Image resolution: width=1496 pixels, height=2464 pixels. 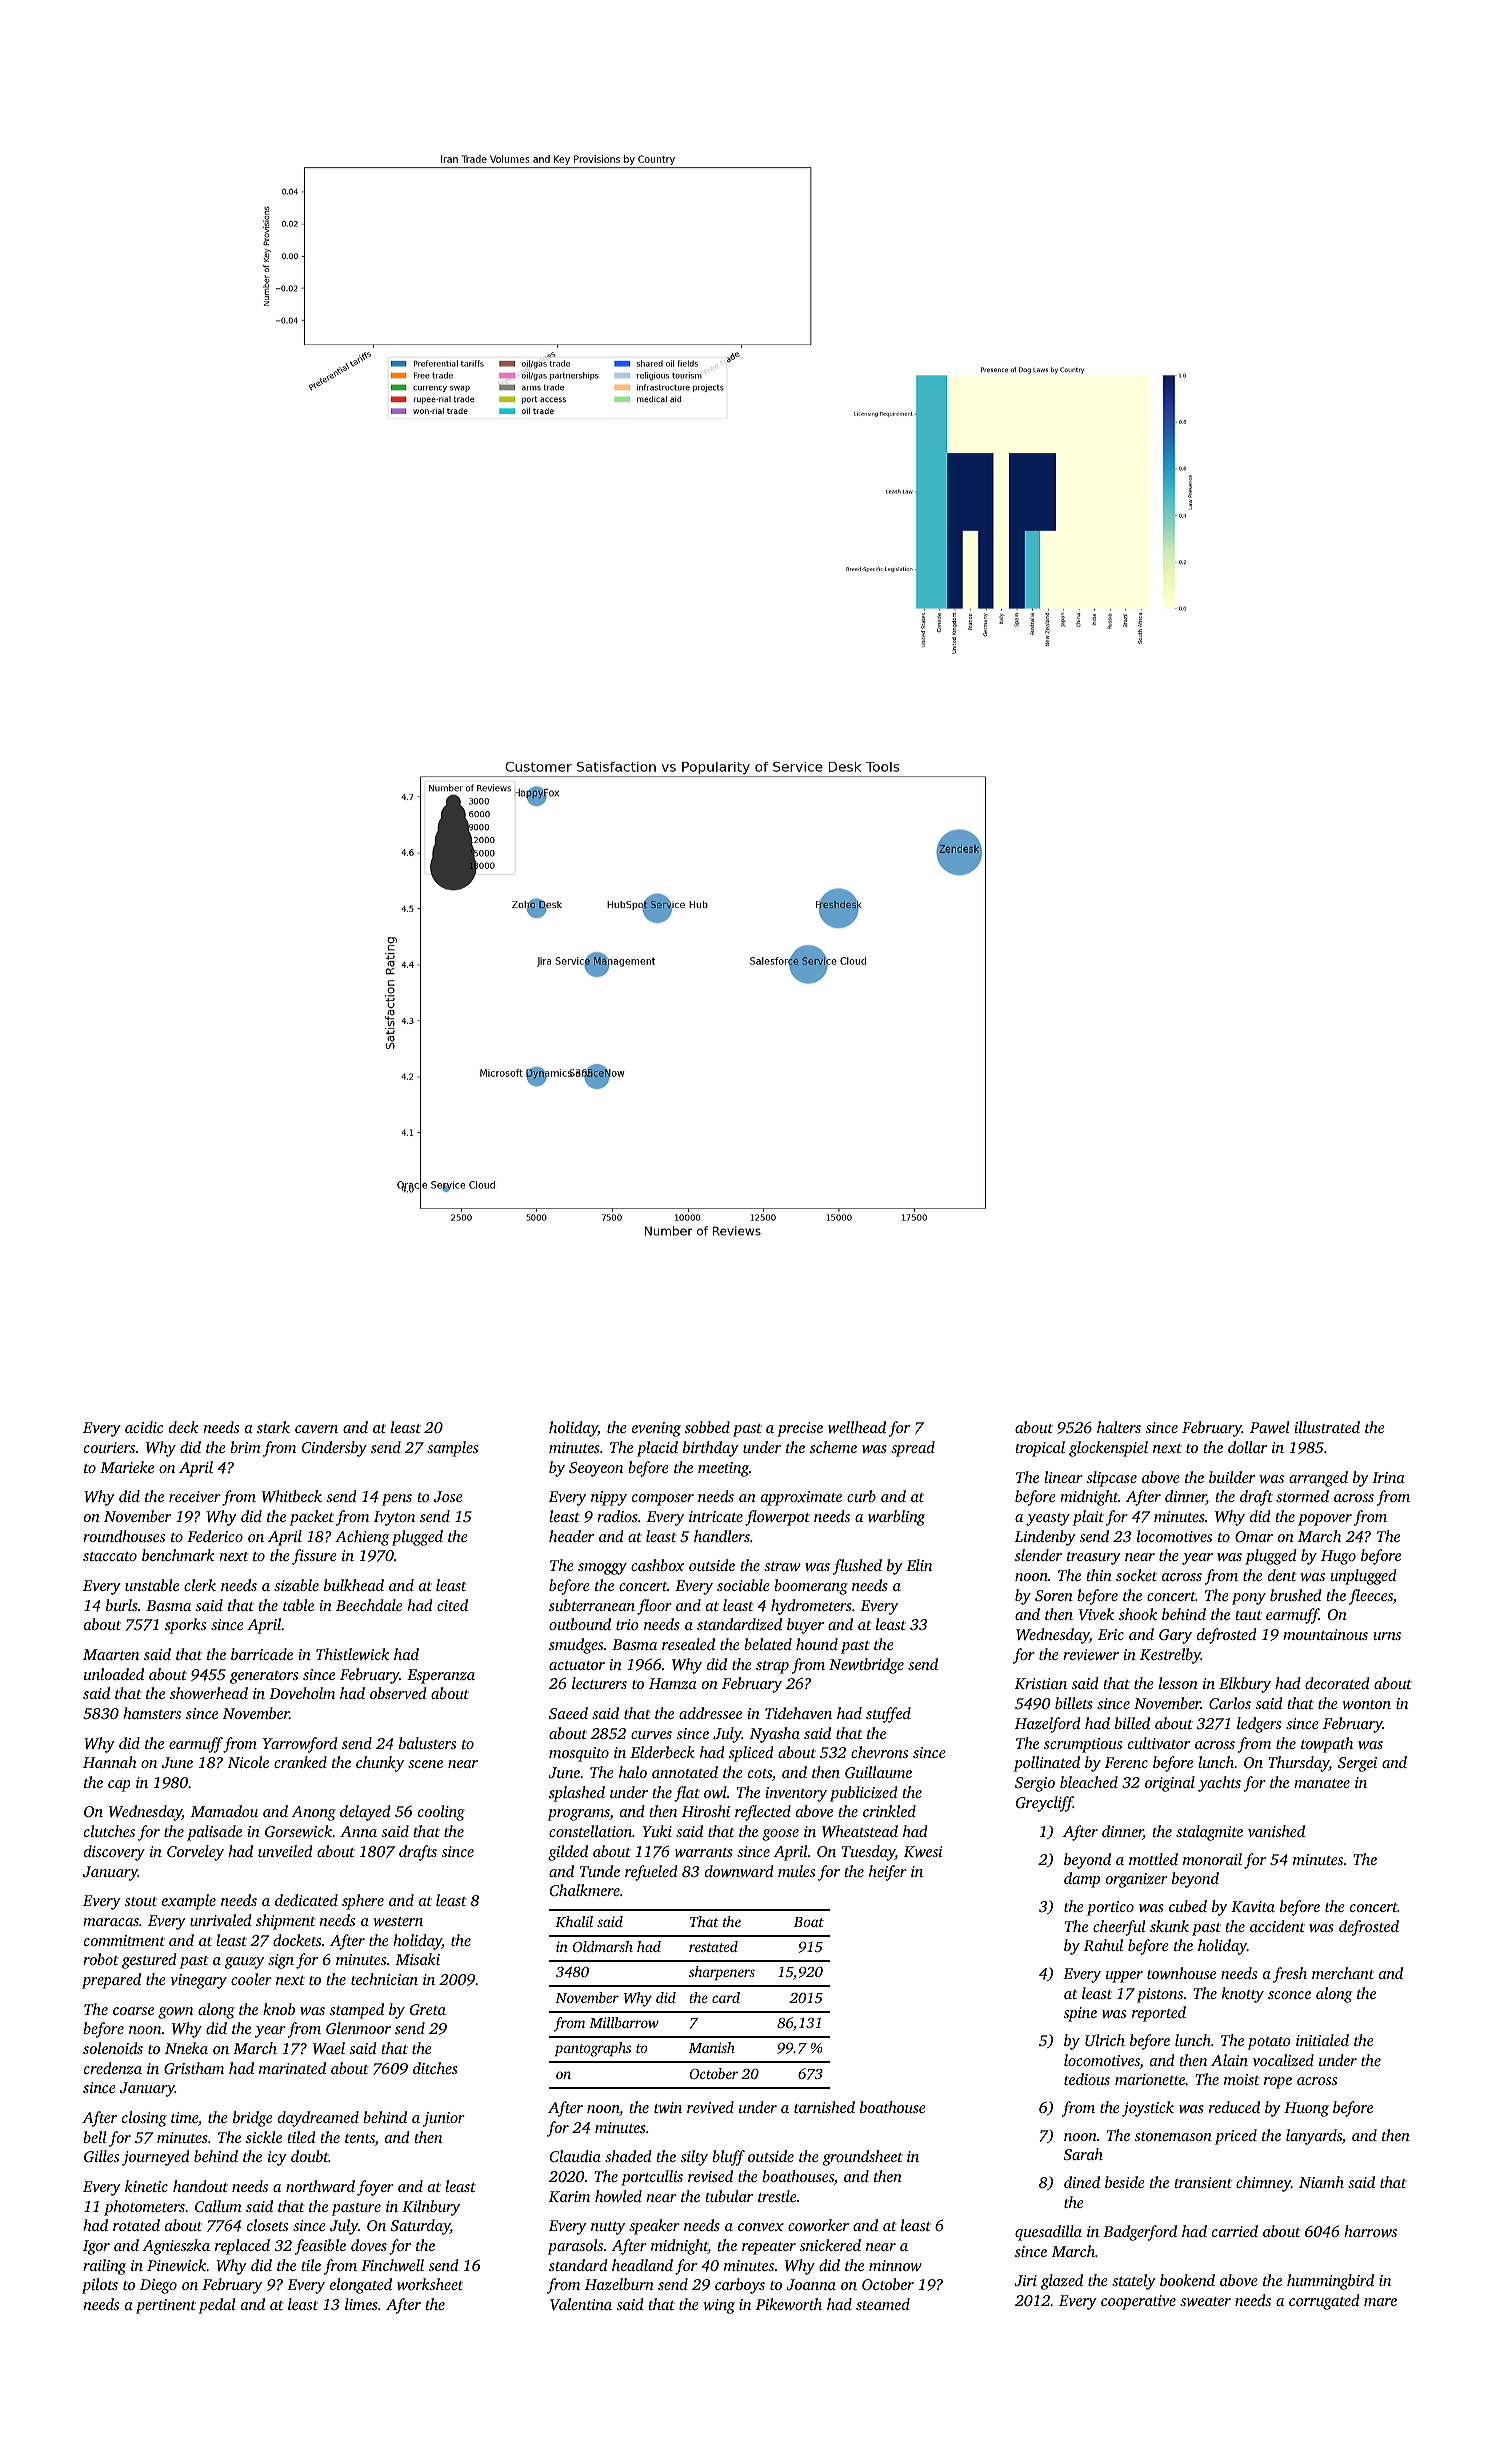 I want to click on Manish, so click(x=712, y=2047).
